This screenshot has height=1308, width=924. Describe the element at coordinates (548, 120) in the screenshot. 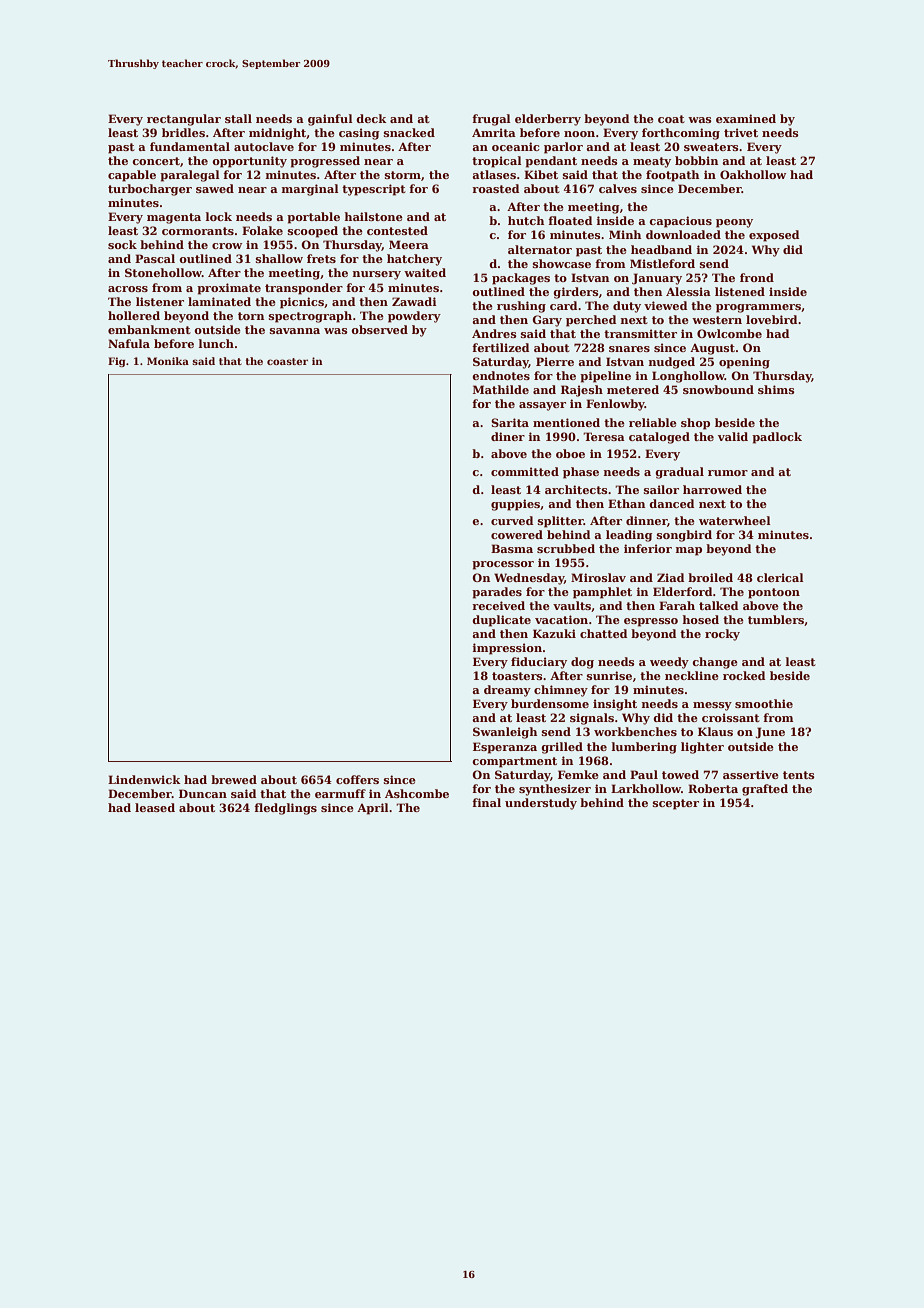

I see `elderberry` at that location.
